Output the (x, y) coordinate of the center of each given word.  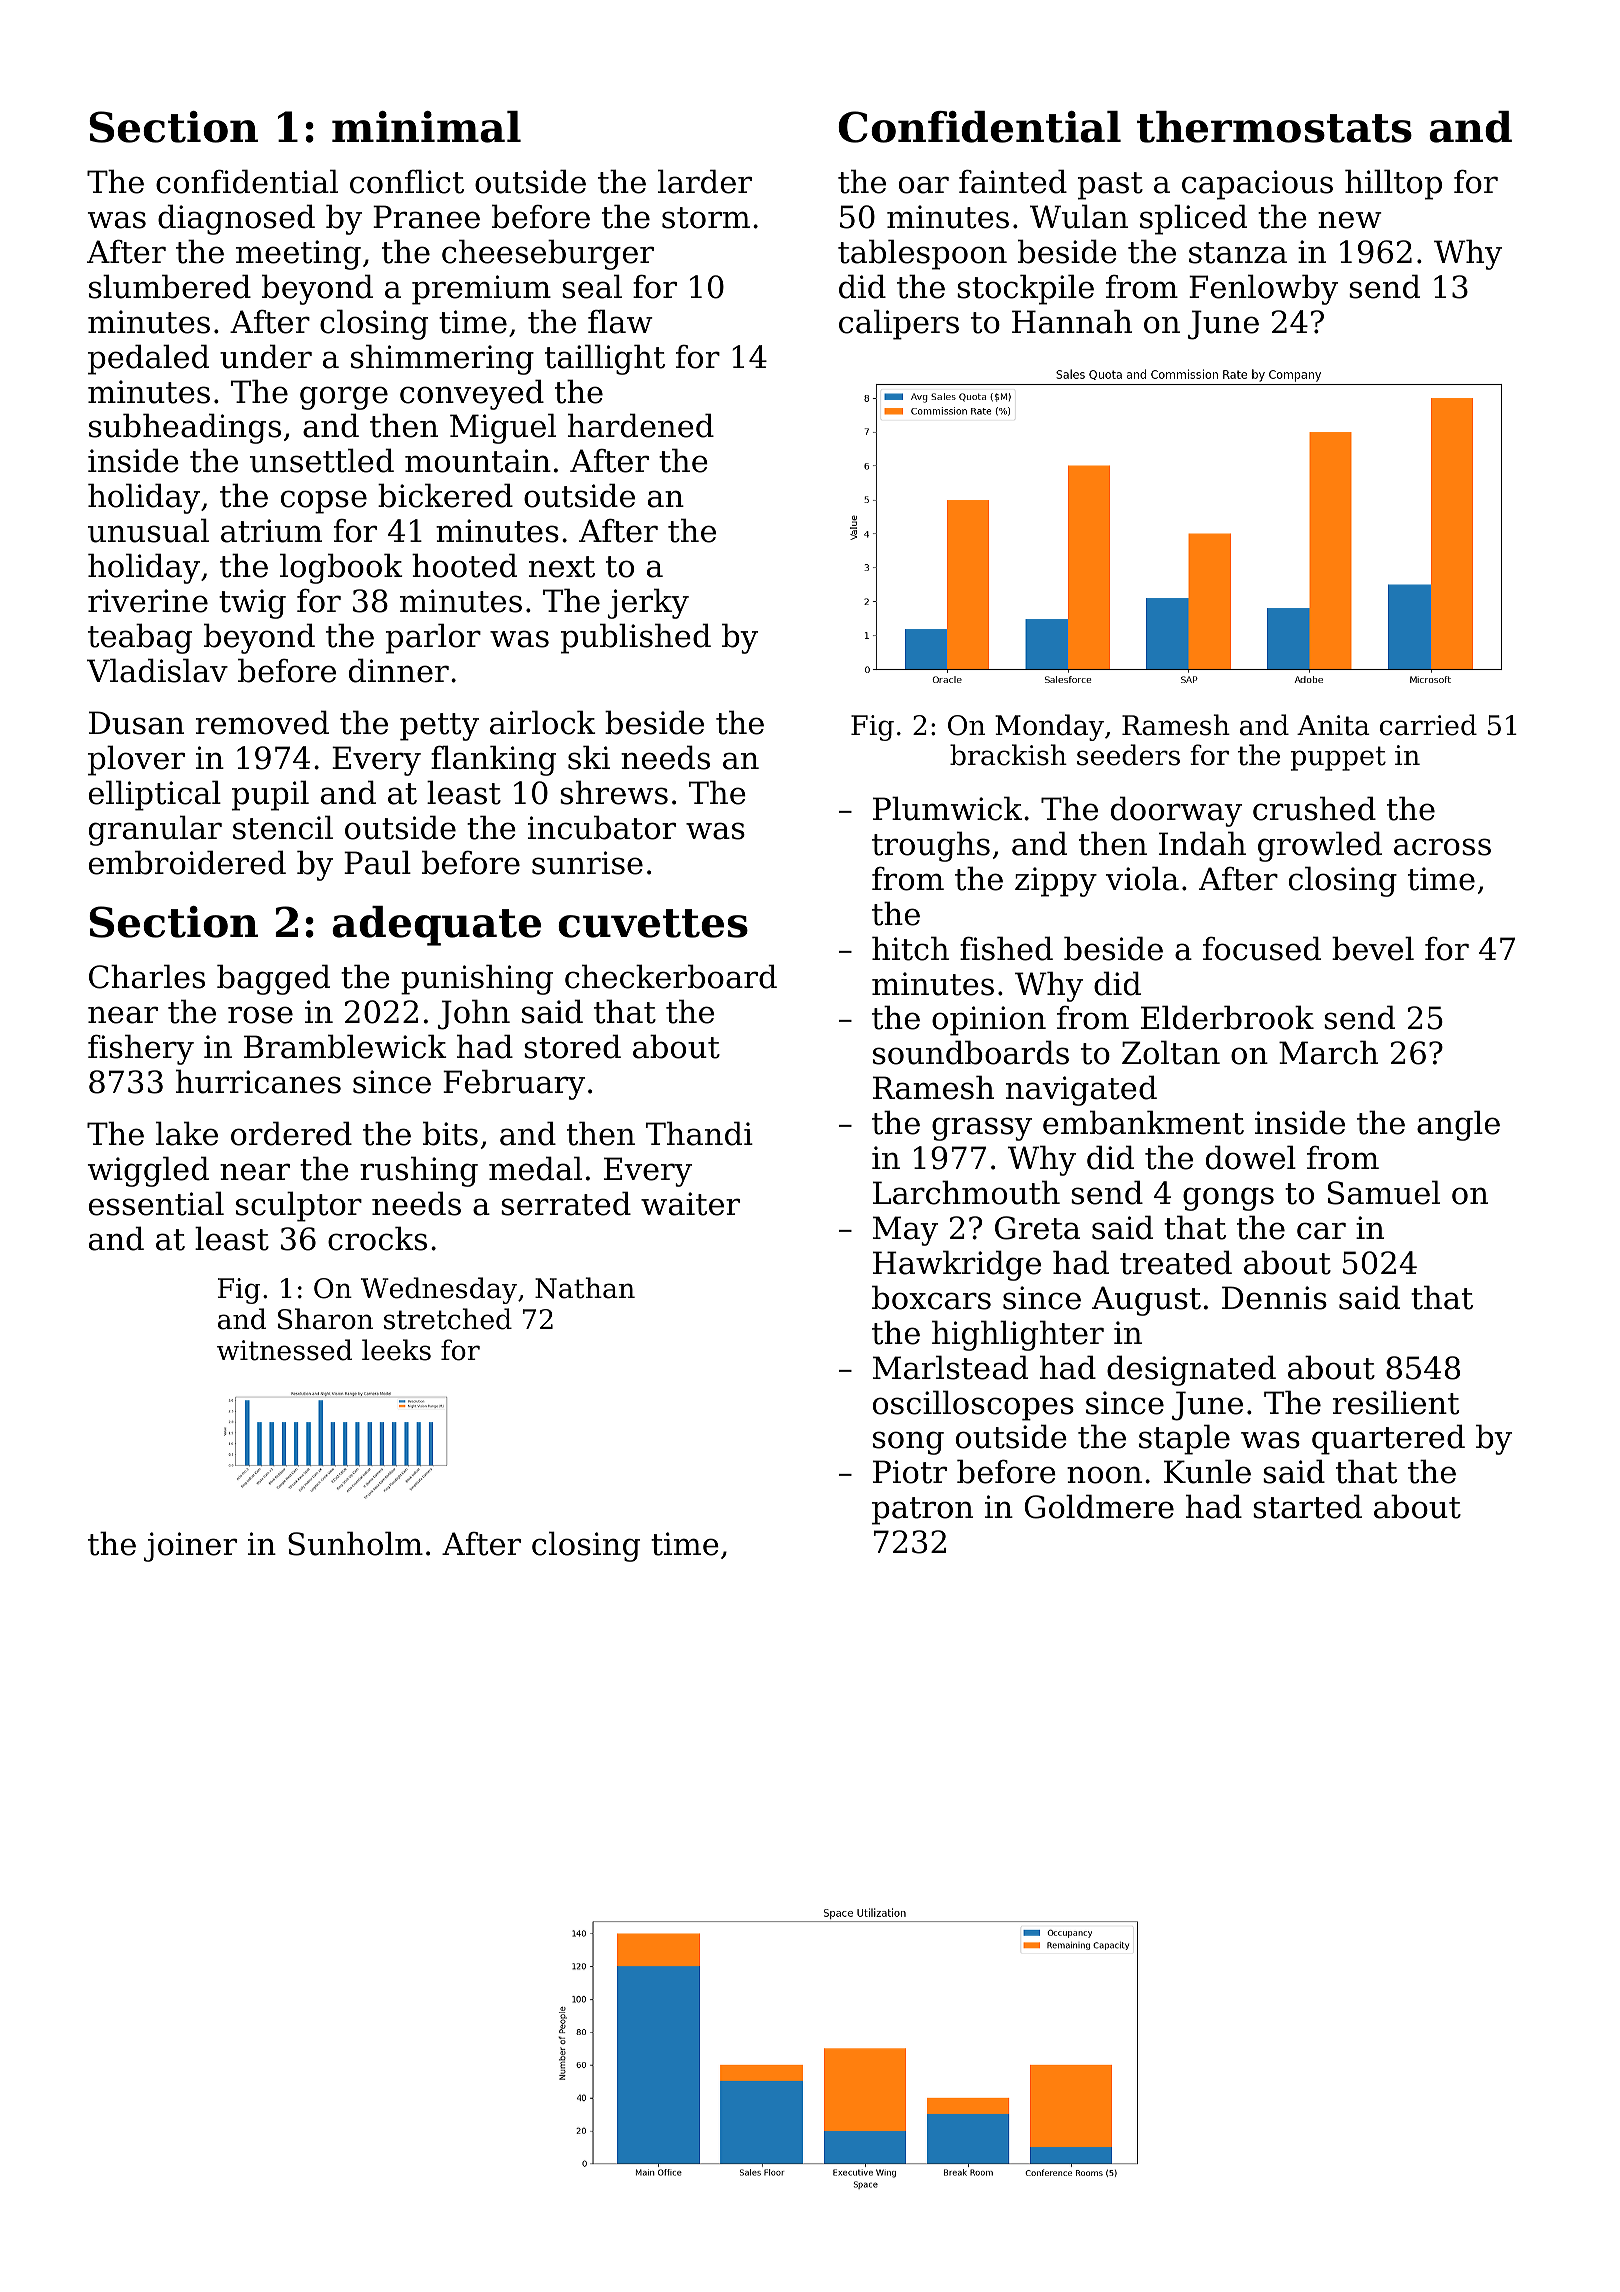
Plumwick (947, 808)
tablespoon (922, 254)
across (1442, 847)
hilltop (1393, 184)
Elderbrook (1227, 1017)
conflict (407, 181)
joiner (190, 1547)
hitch (910, 948)
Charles (147, 976)
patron (922, 1511)
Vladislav (157, 670)
